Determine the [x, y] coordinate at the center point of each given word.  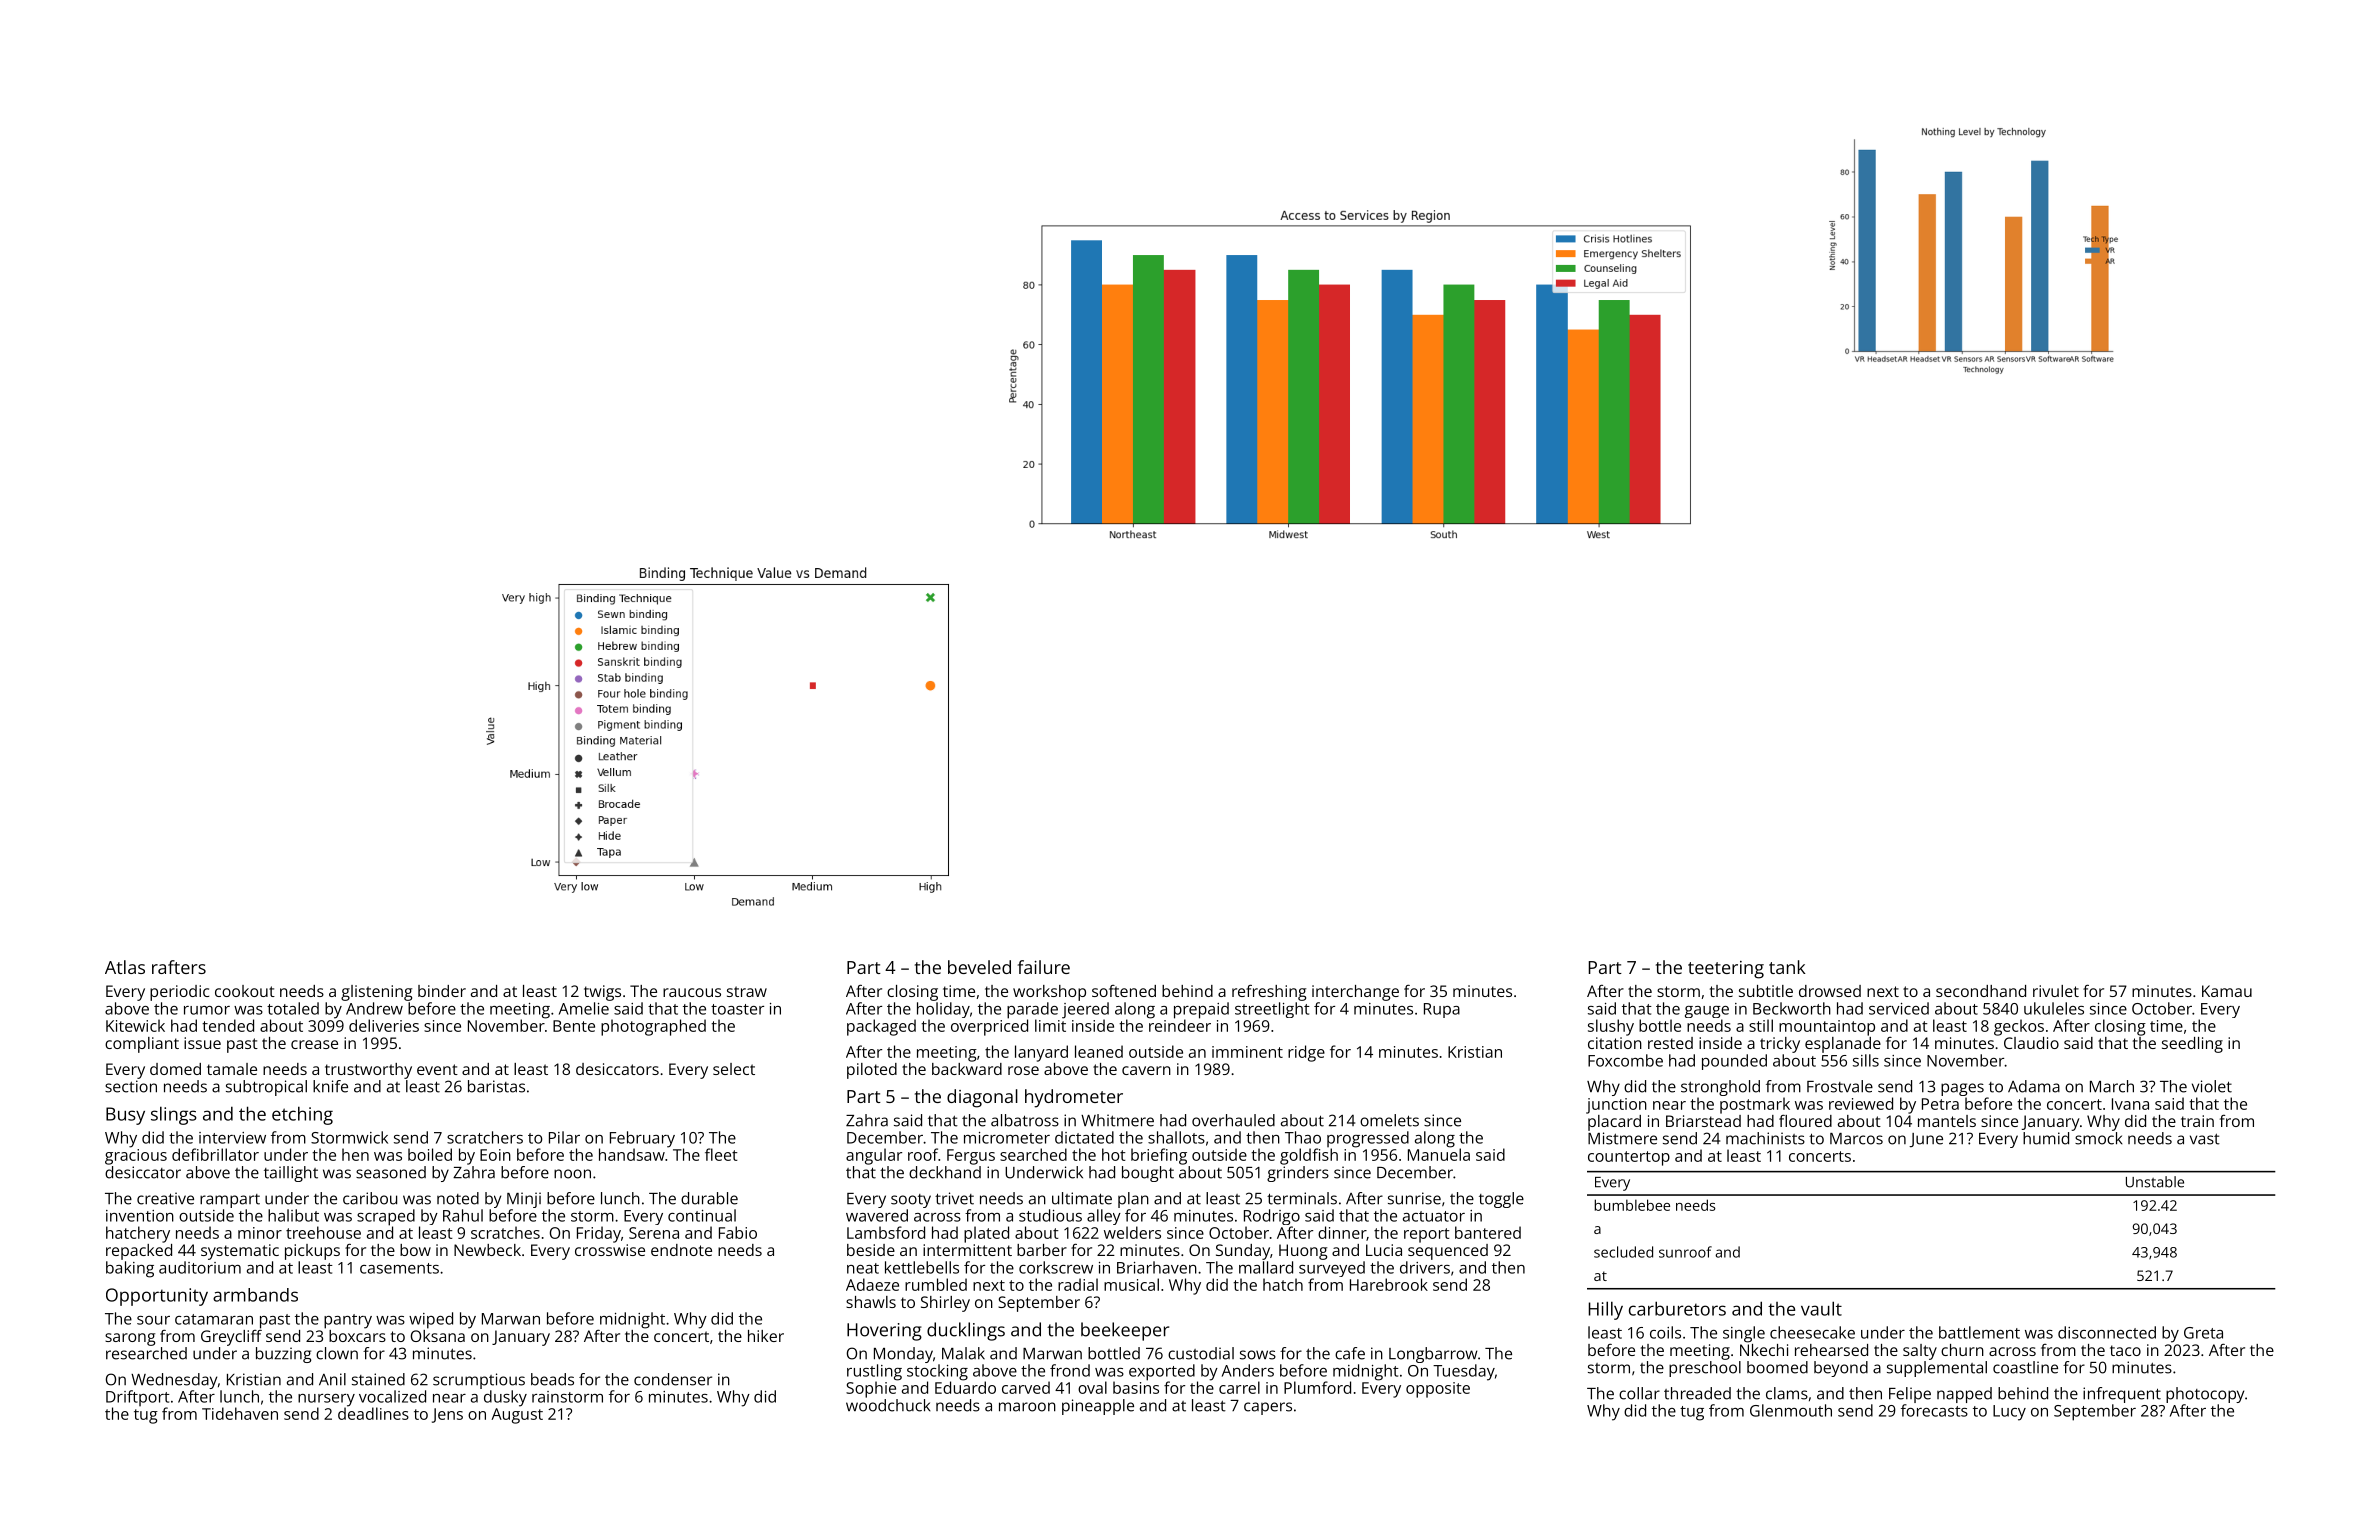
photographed [653, 1027]
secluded [1623, 1252]
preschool [1705, 1369]
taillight [291, 1174]
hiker [766, 1336]
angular [874, 1156]
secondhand [1981, 991]
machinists [1765, 1138]
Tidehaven [240, 1413]
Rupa [1442, 1010]
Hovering [884, 1332]
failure [1044, 967]
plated [986, 1234]
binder [442, 991]
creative [165, 1198]
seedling [2192, 1045]
